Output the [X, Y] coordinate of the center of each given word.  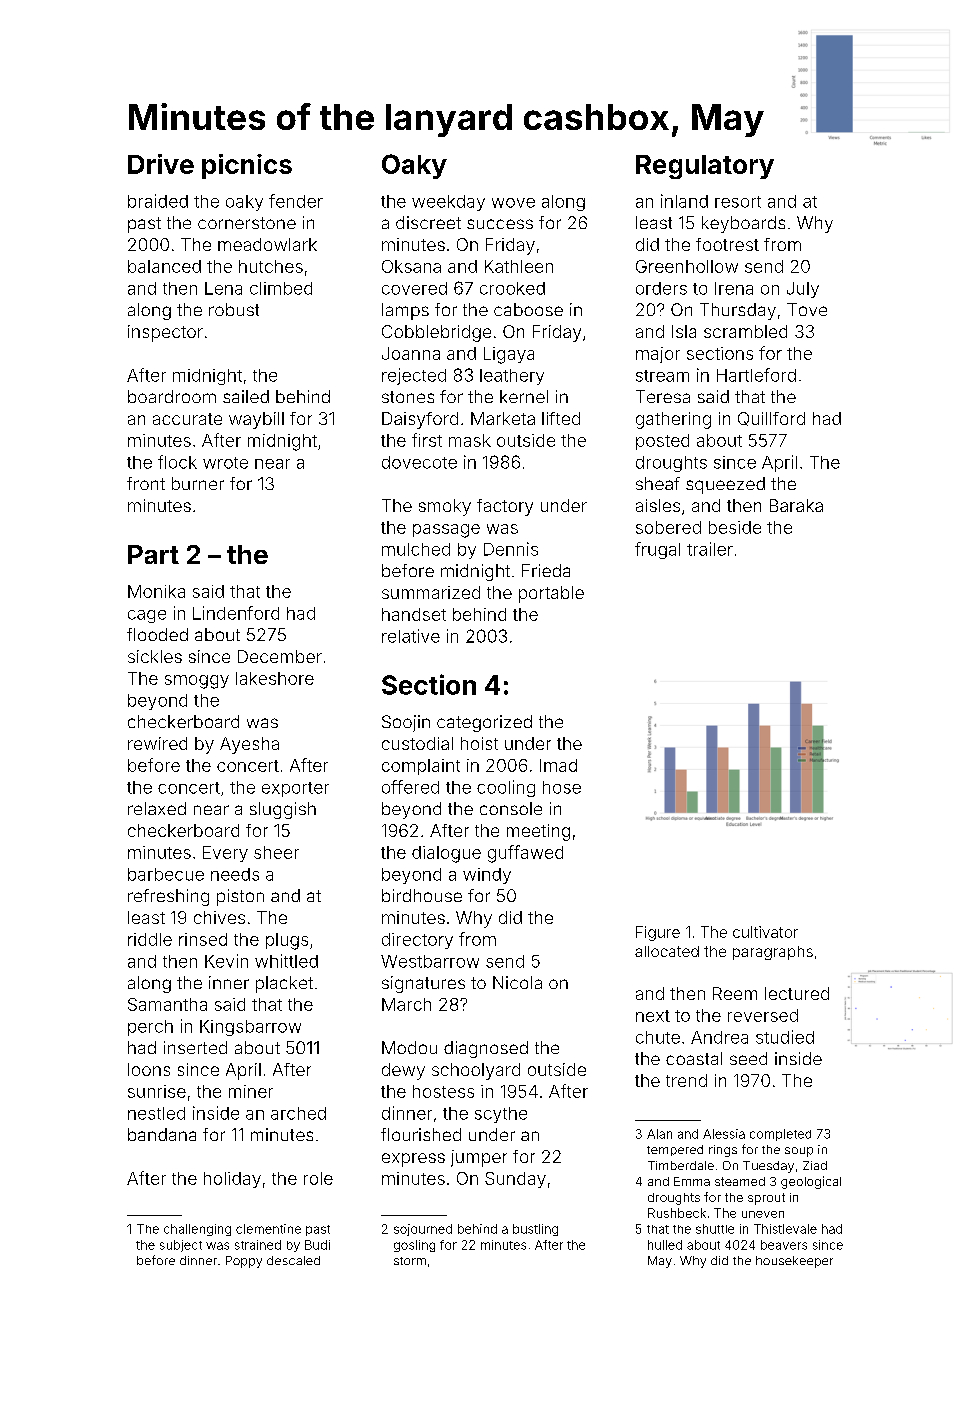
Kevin [226, 961]
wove [513, 203]
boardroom [172, 396]
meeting [538, 832]
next [653, 1016]
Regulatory [705, 167]
